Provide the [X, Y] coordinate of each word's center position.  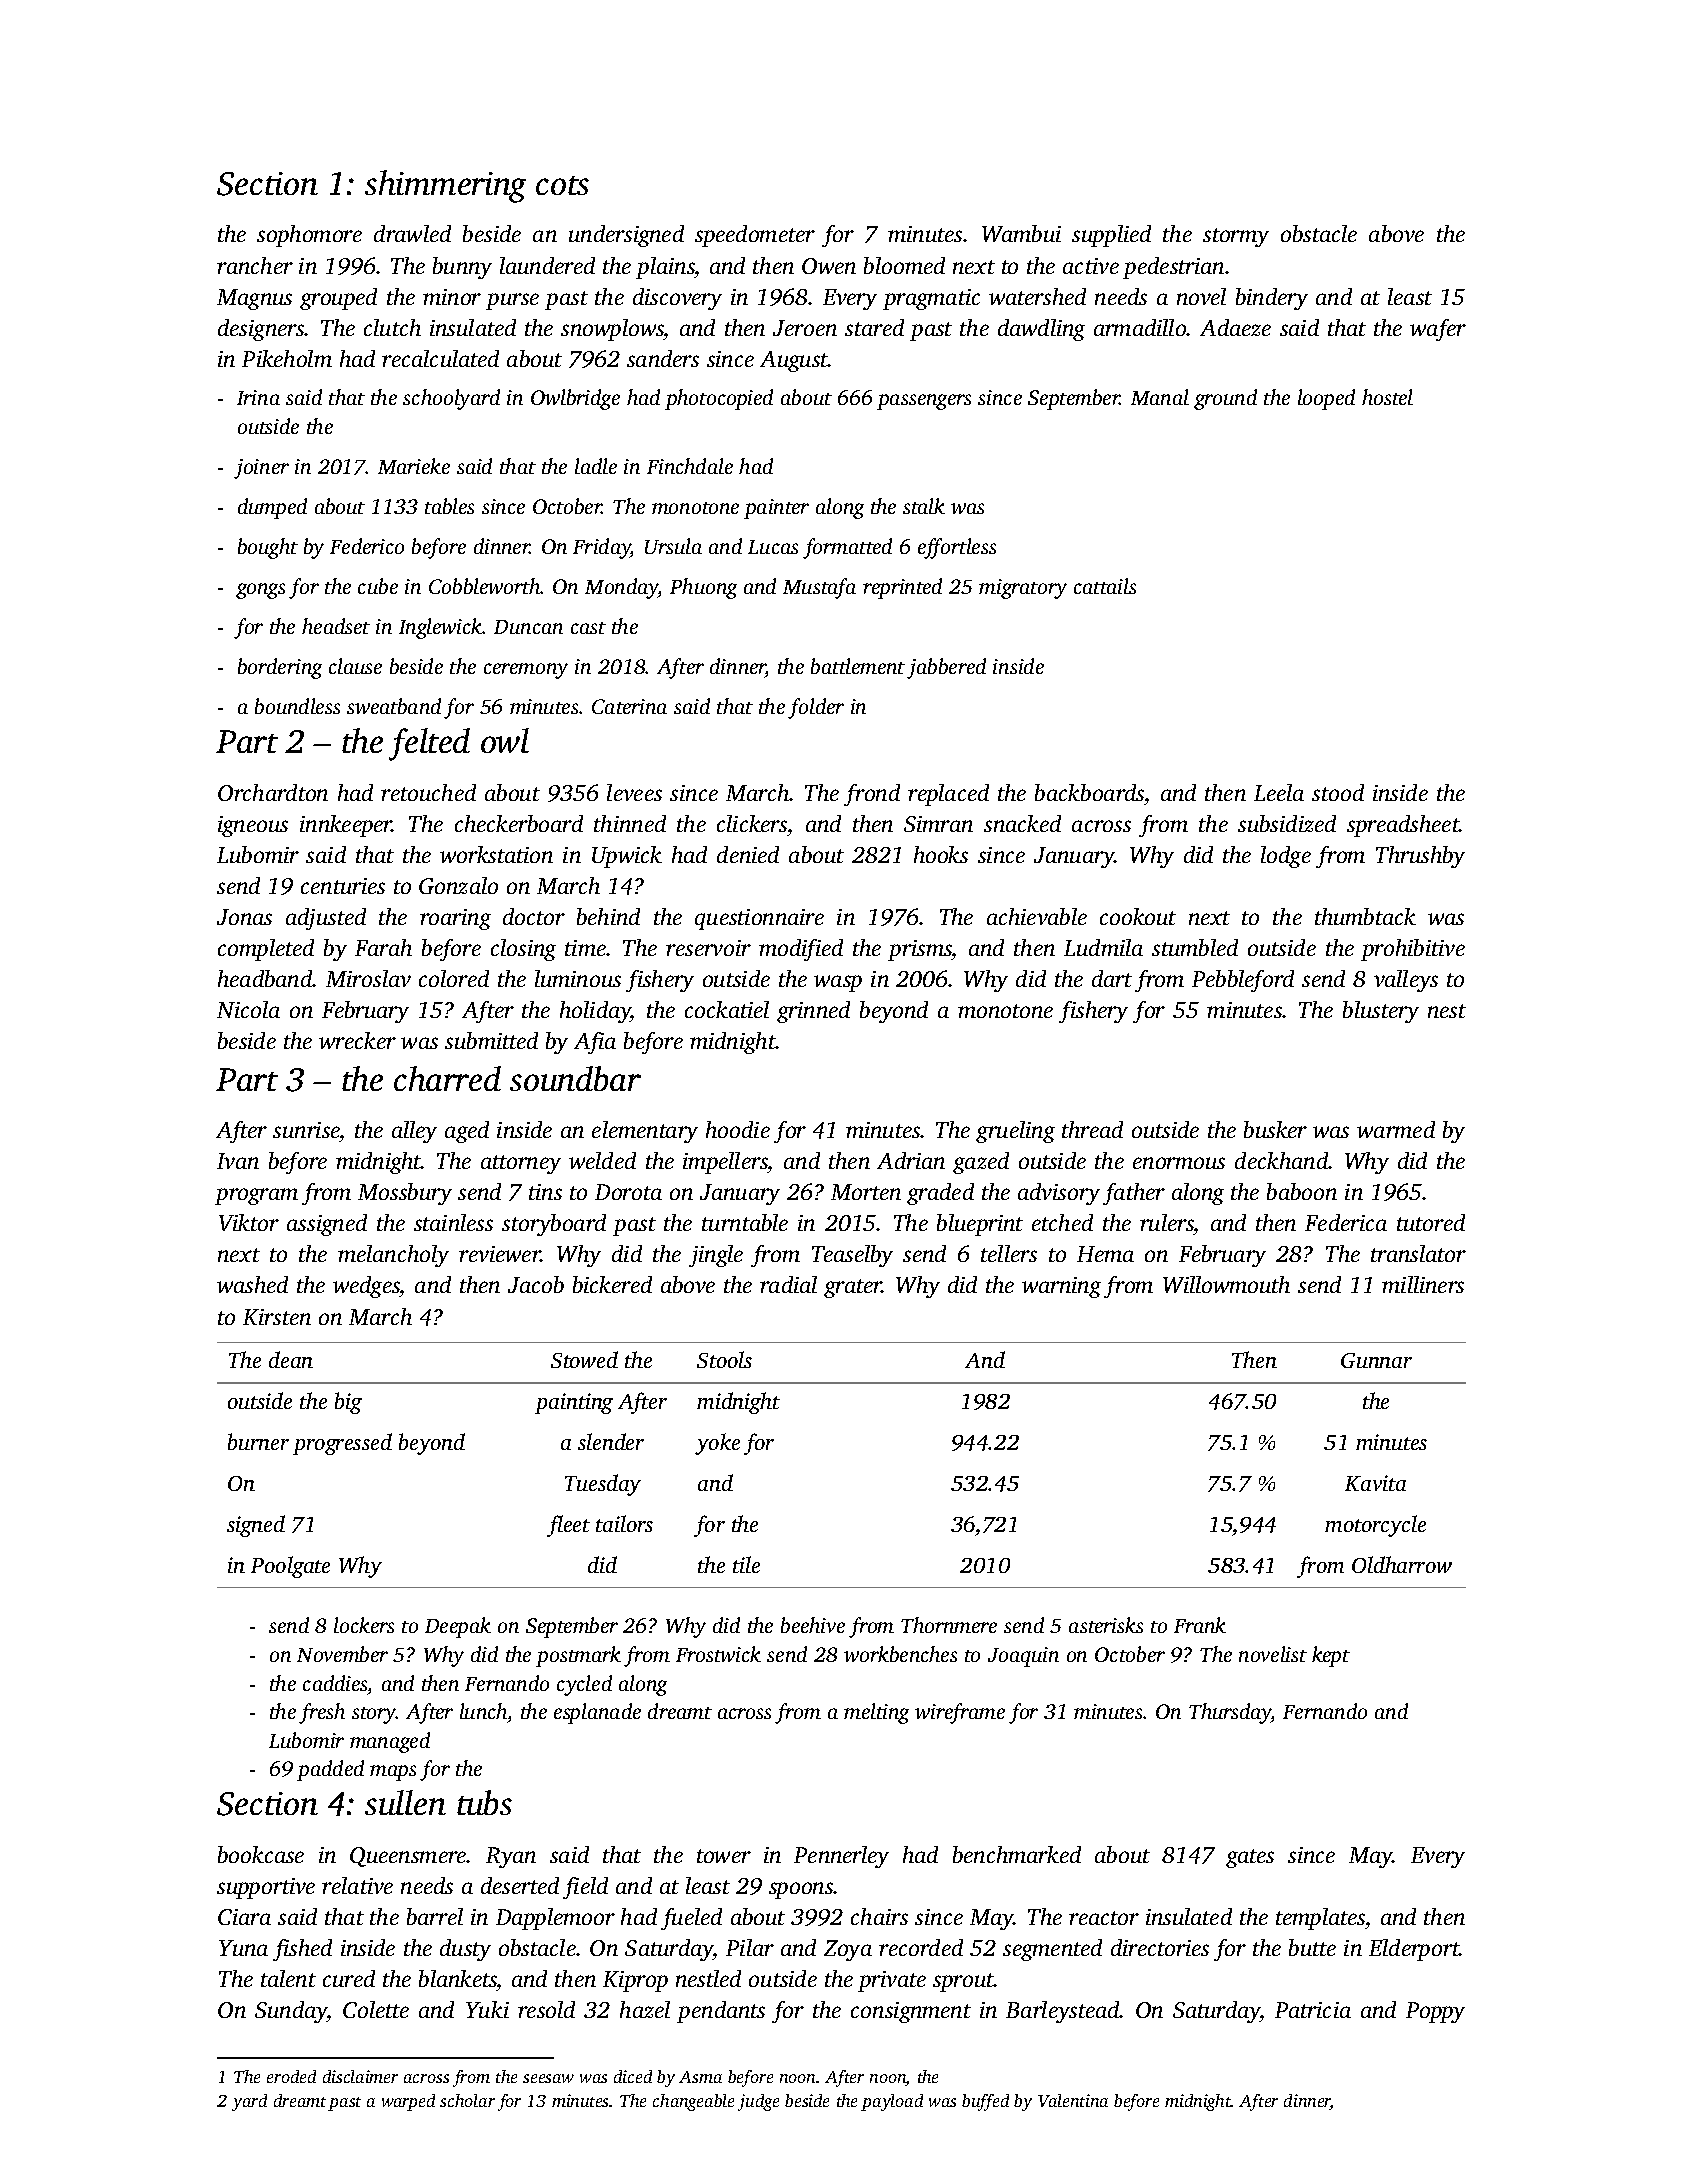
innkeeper [346, 826]
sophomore [309, 236]
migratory [1023, 589]
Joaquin [1023, 1657]
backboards [1089, 792]
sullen [405, 1802]
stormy [1236, 237]
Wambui [1021, 233]
